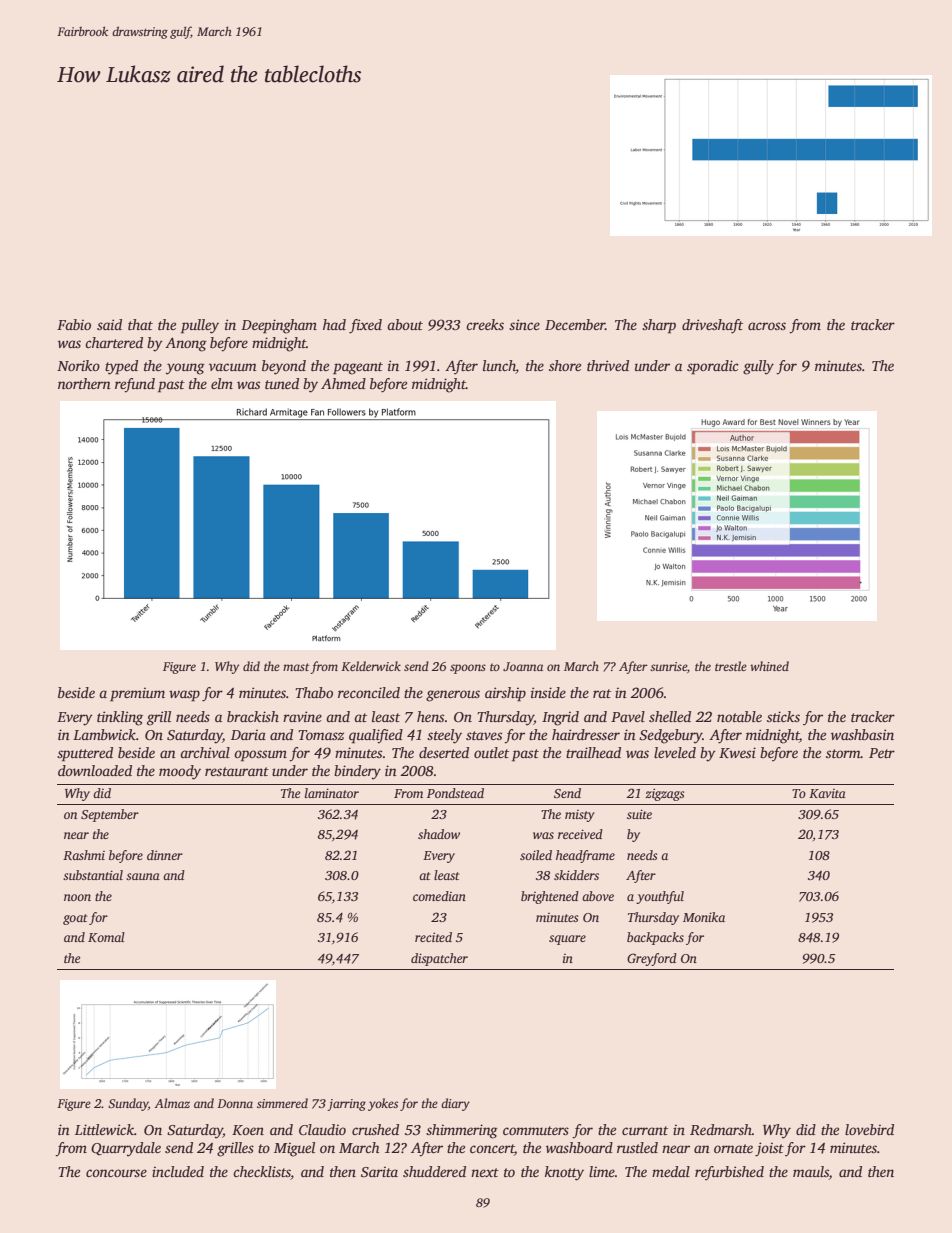 This screenshot has height=1233, width=952. Describe the element at coordinates (282, 383) in the screenshot. I see `tuned` at that location.
